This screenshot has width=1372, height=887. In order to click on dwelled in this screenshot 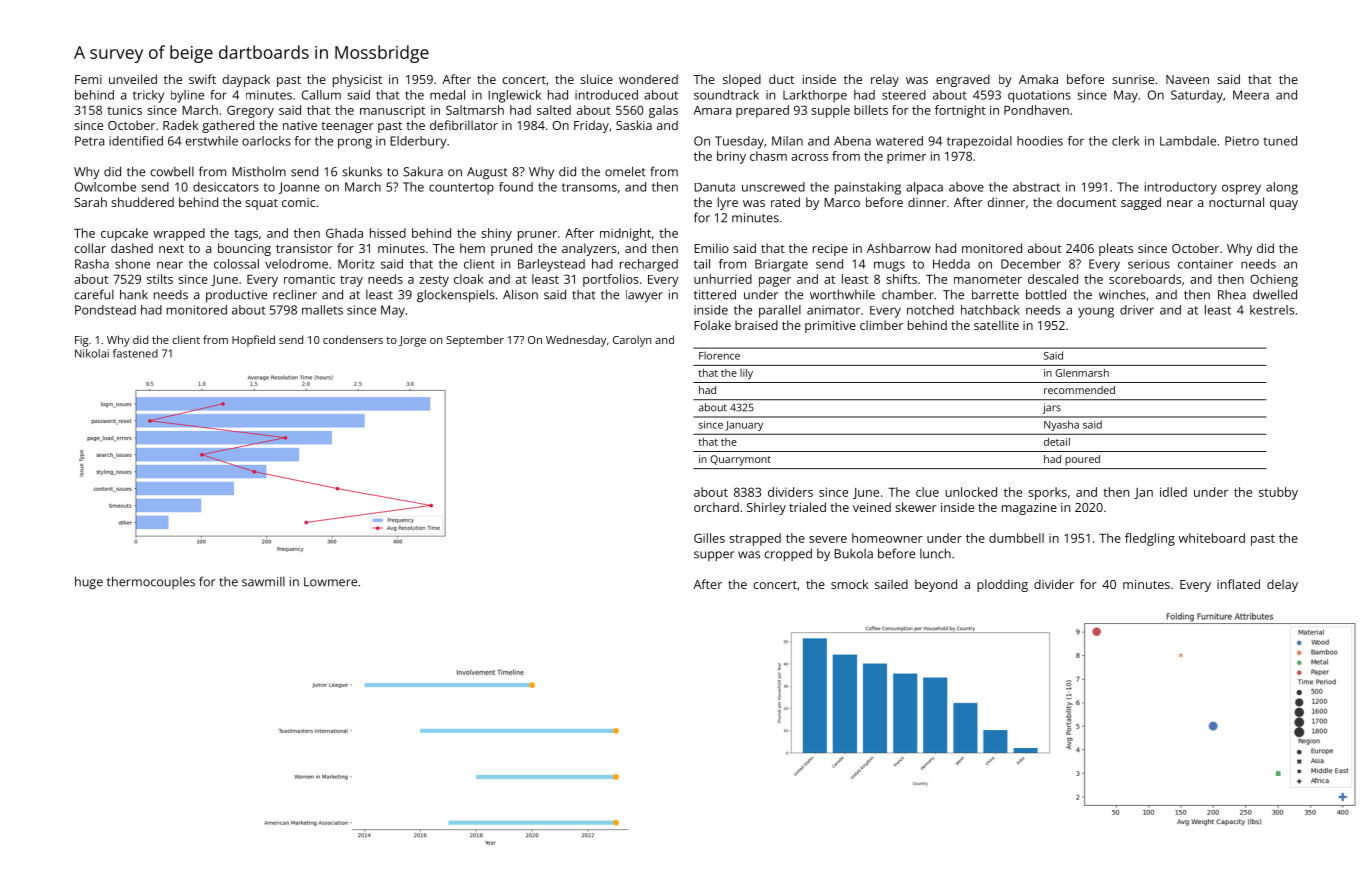, I will do `click(1275, 294)`.
